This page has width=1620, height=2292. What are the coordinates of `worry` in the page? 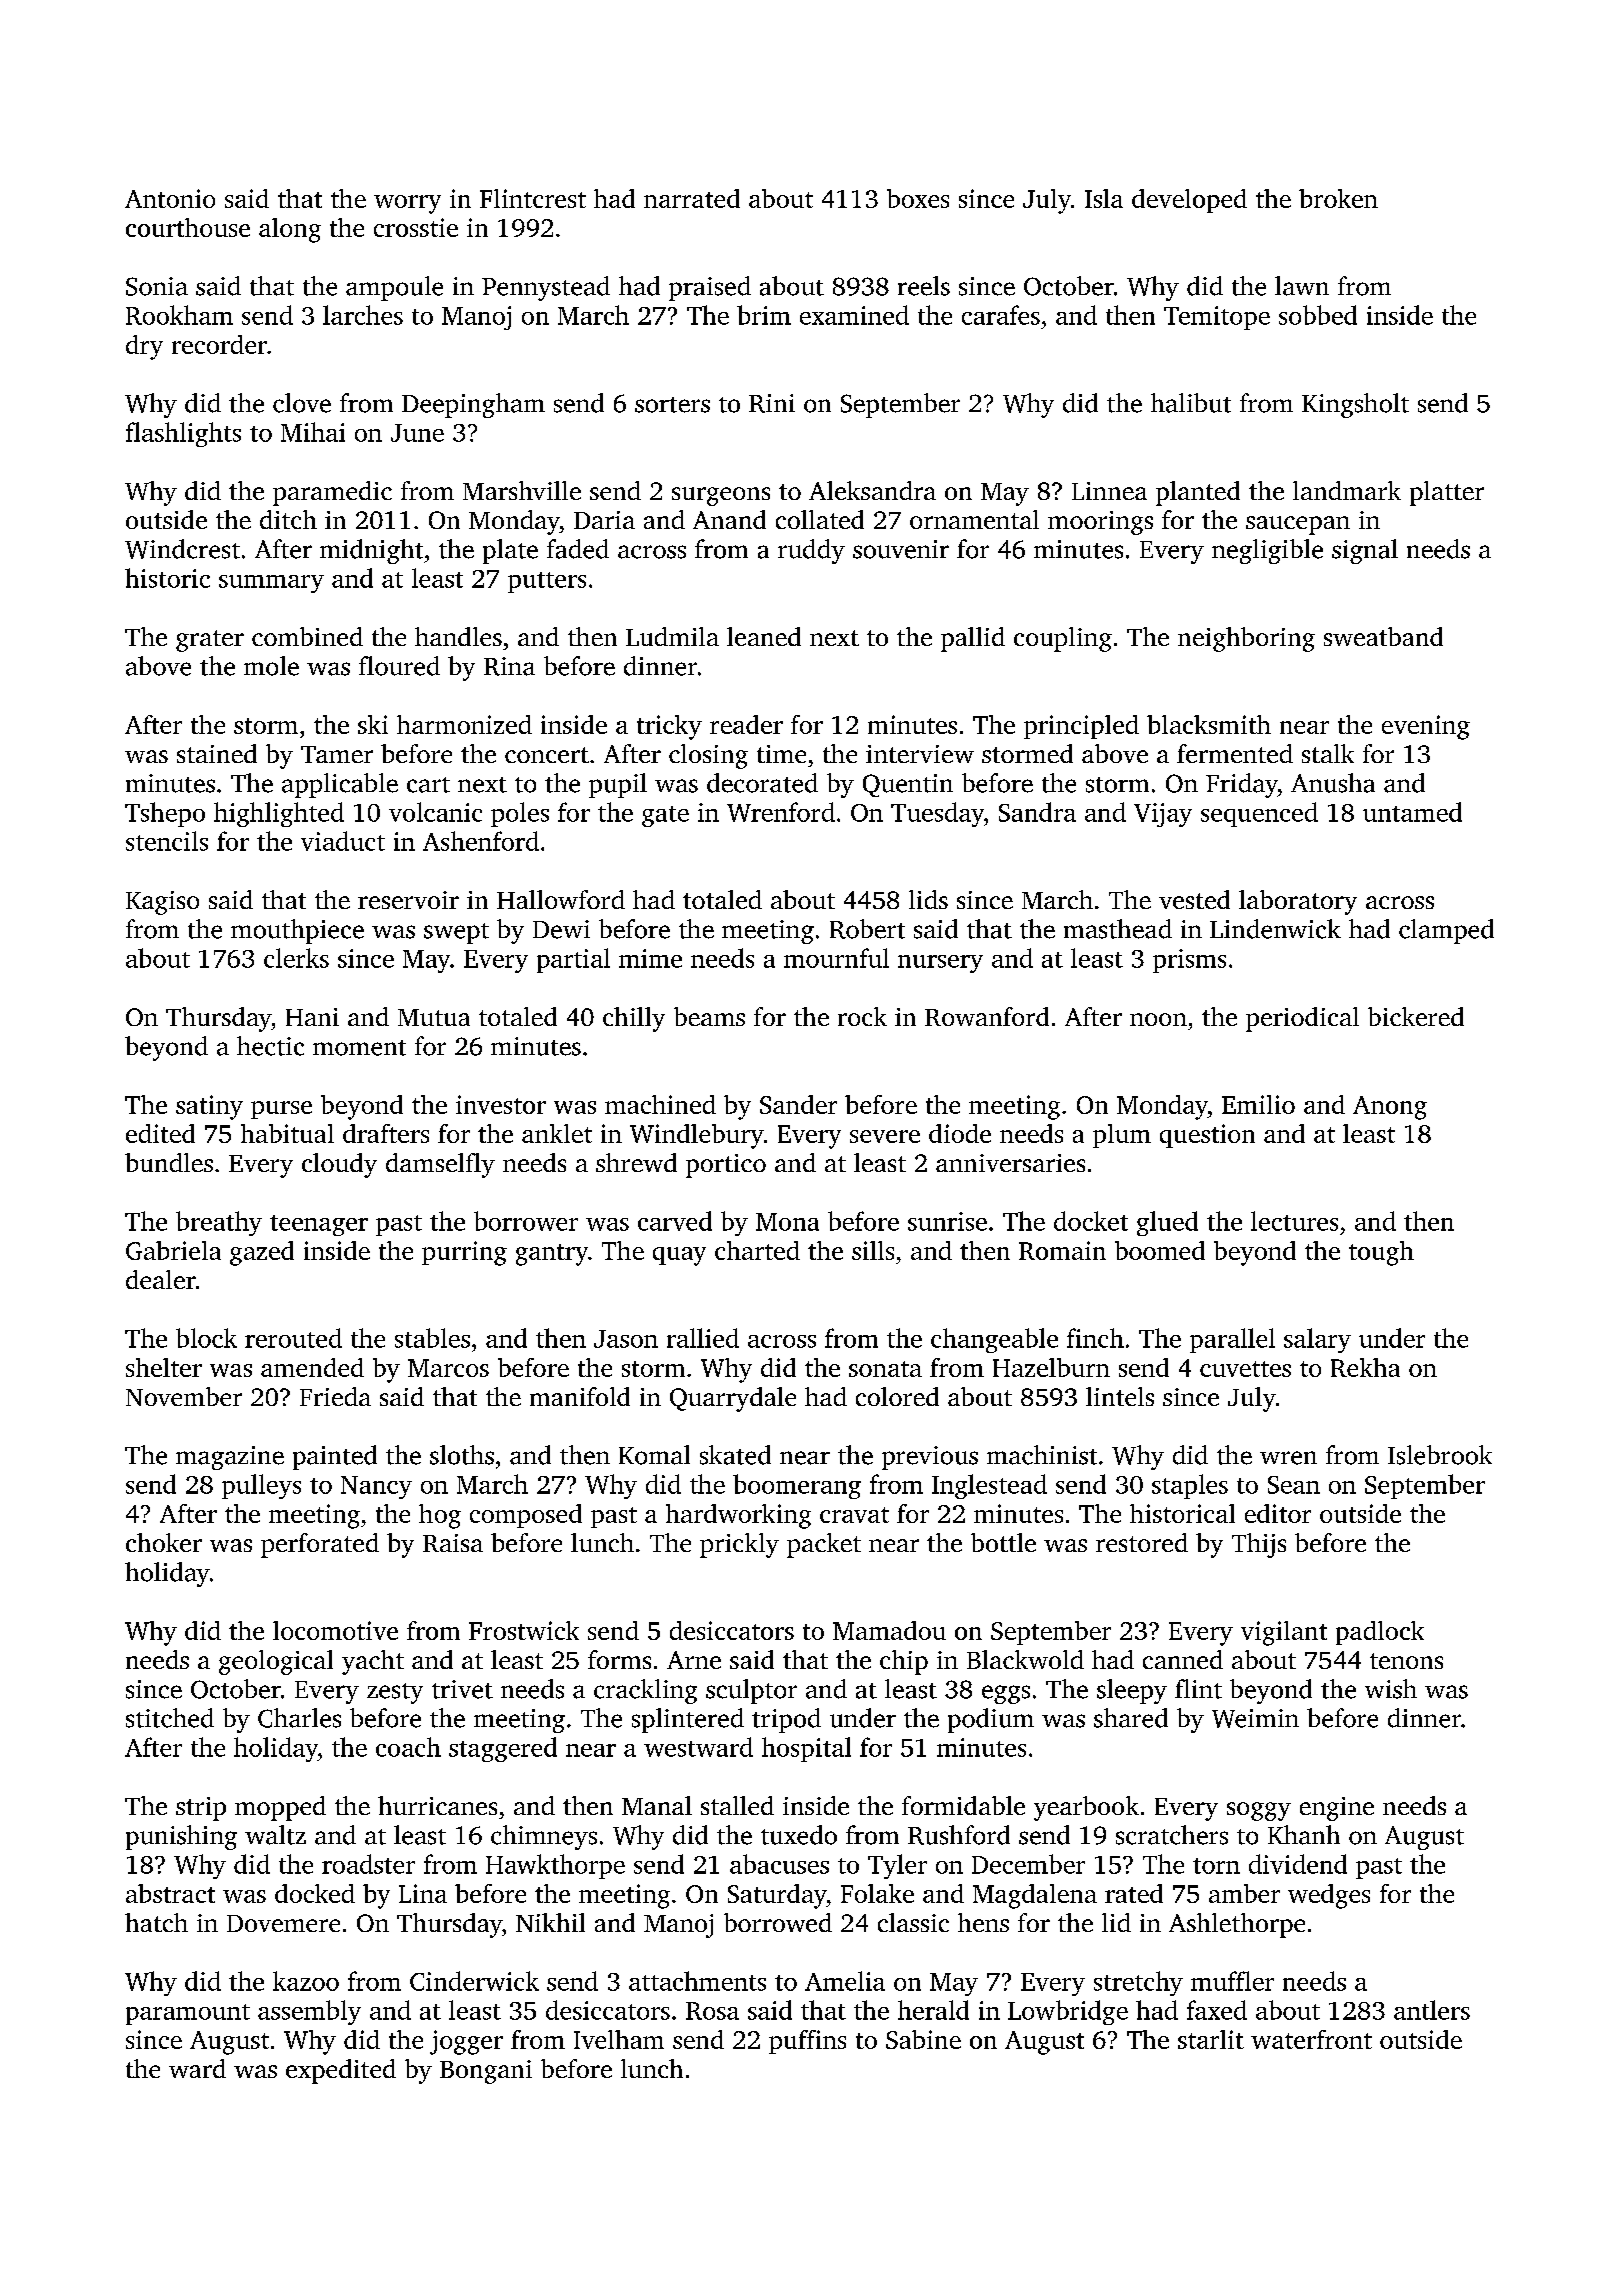 It's located at (407, 204).
